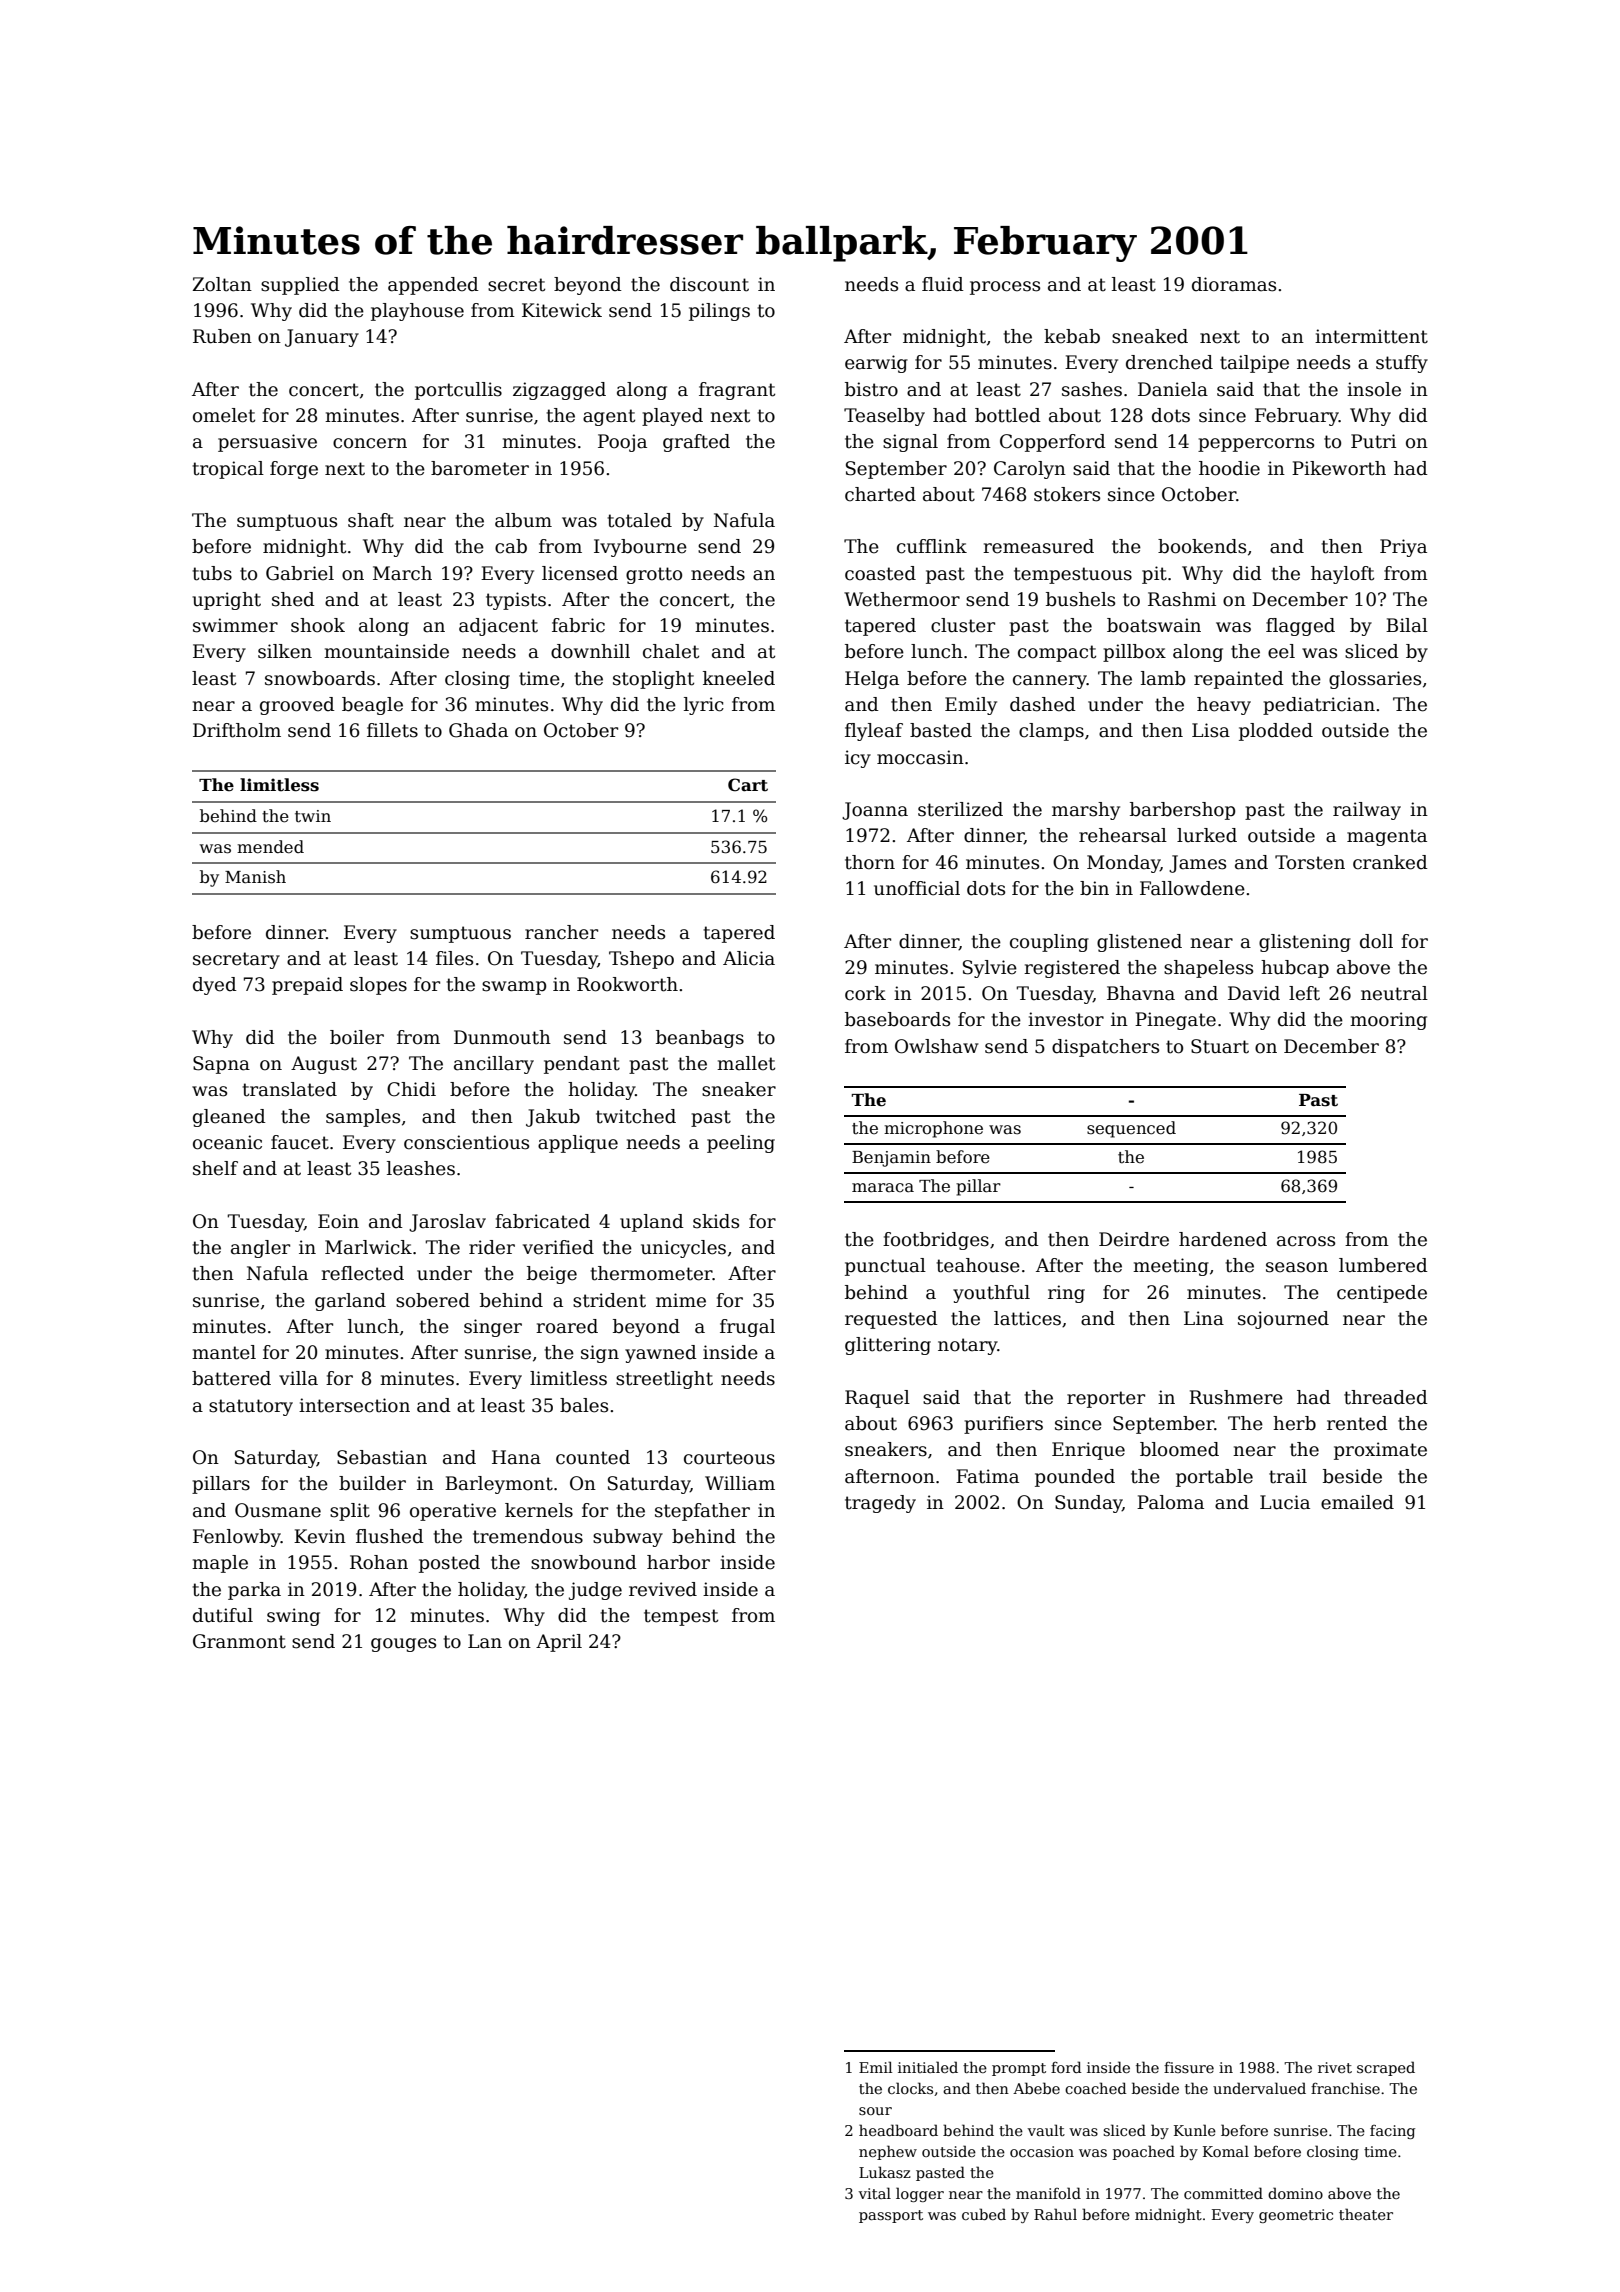 The height and width of the screenshot is (2292, 1620). Describe the element at coordinates (239, 1641) in the screenshot. I see `Granmont` at that location.
